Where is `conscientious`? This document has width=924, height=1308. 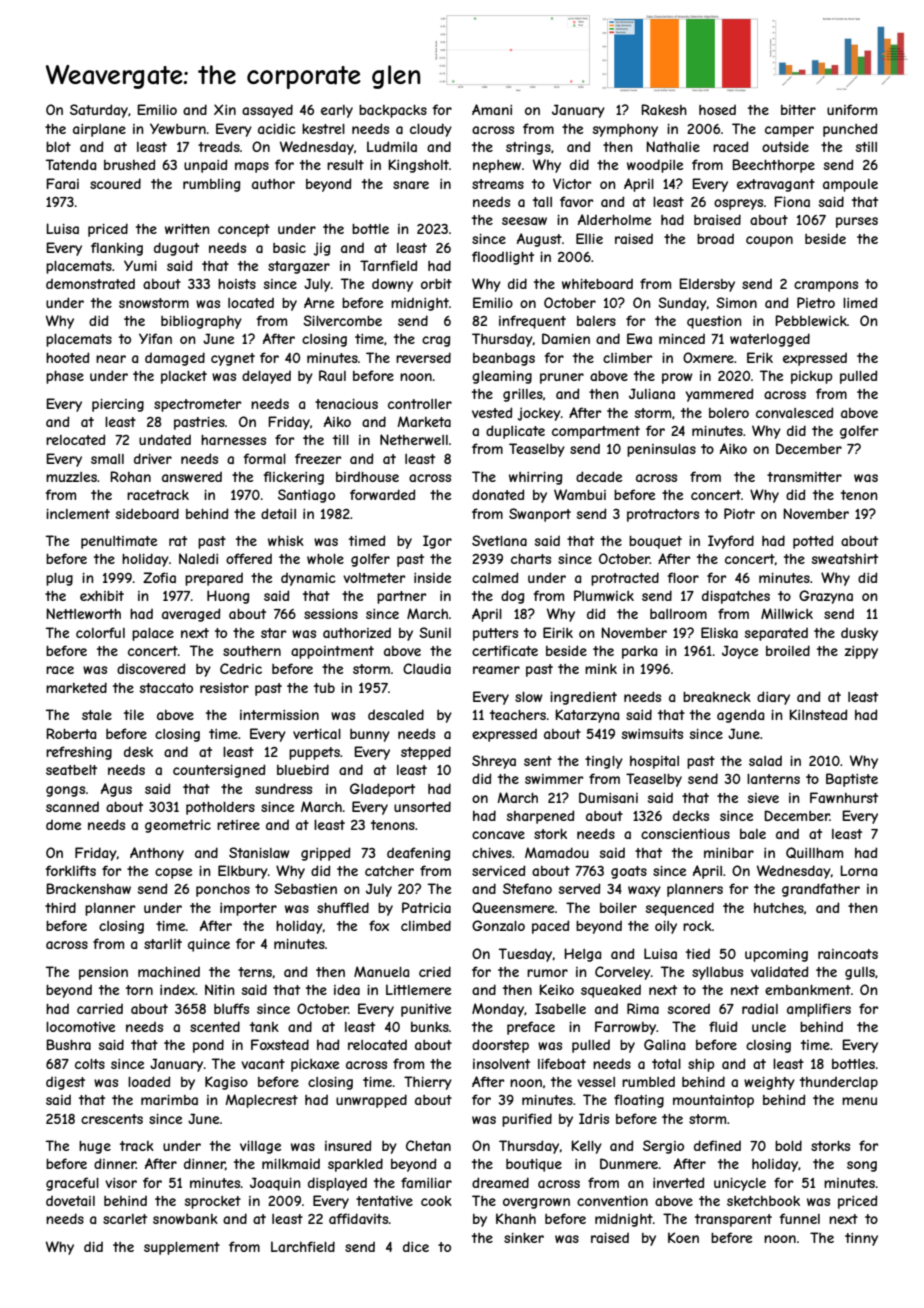 conscientious is located at coordinates (685, 834).
